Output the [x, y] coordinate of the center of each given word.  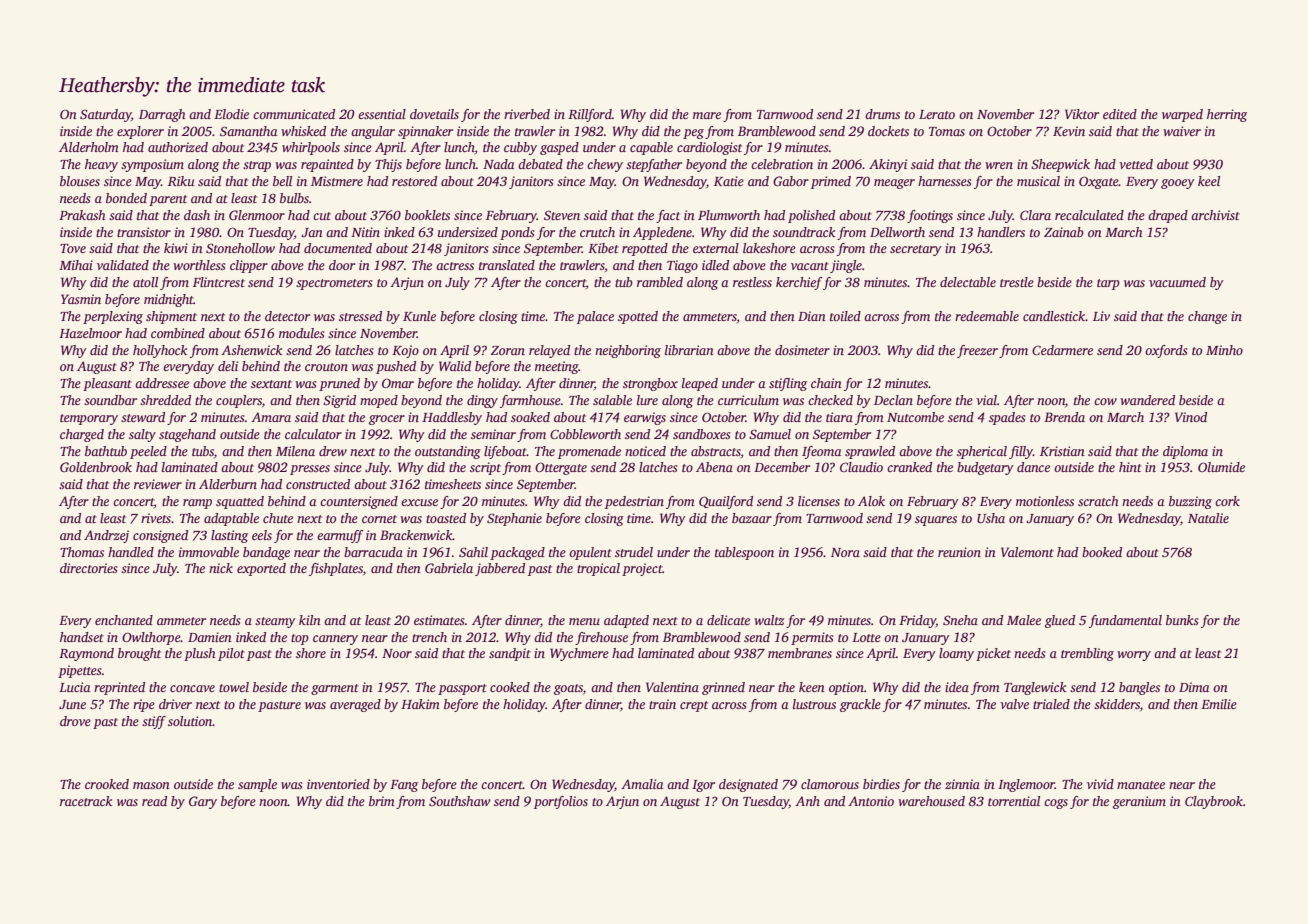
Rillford [590, 115]
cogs [1056, 804]
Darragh [162, 115]
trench [429, 637]
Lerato [937, 114]
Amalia [642, 784]
